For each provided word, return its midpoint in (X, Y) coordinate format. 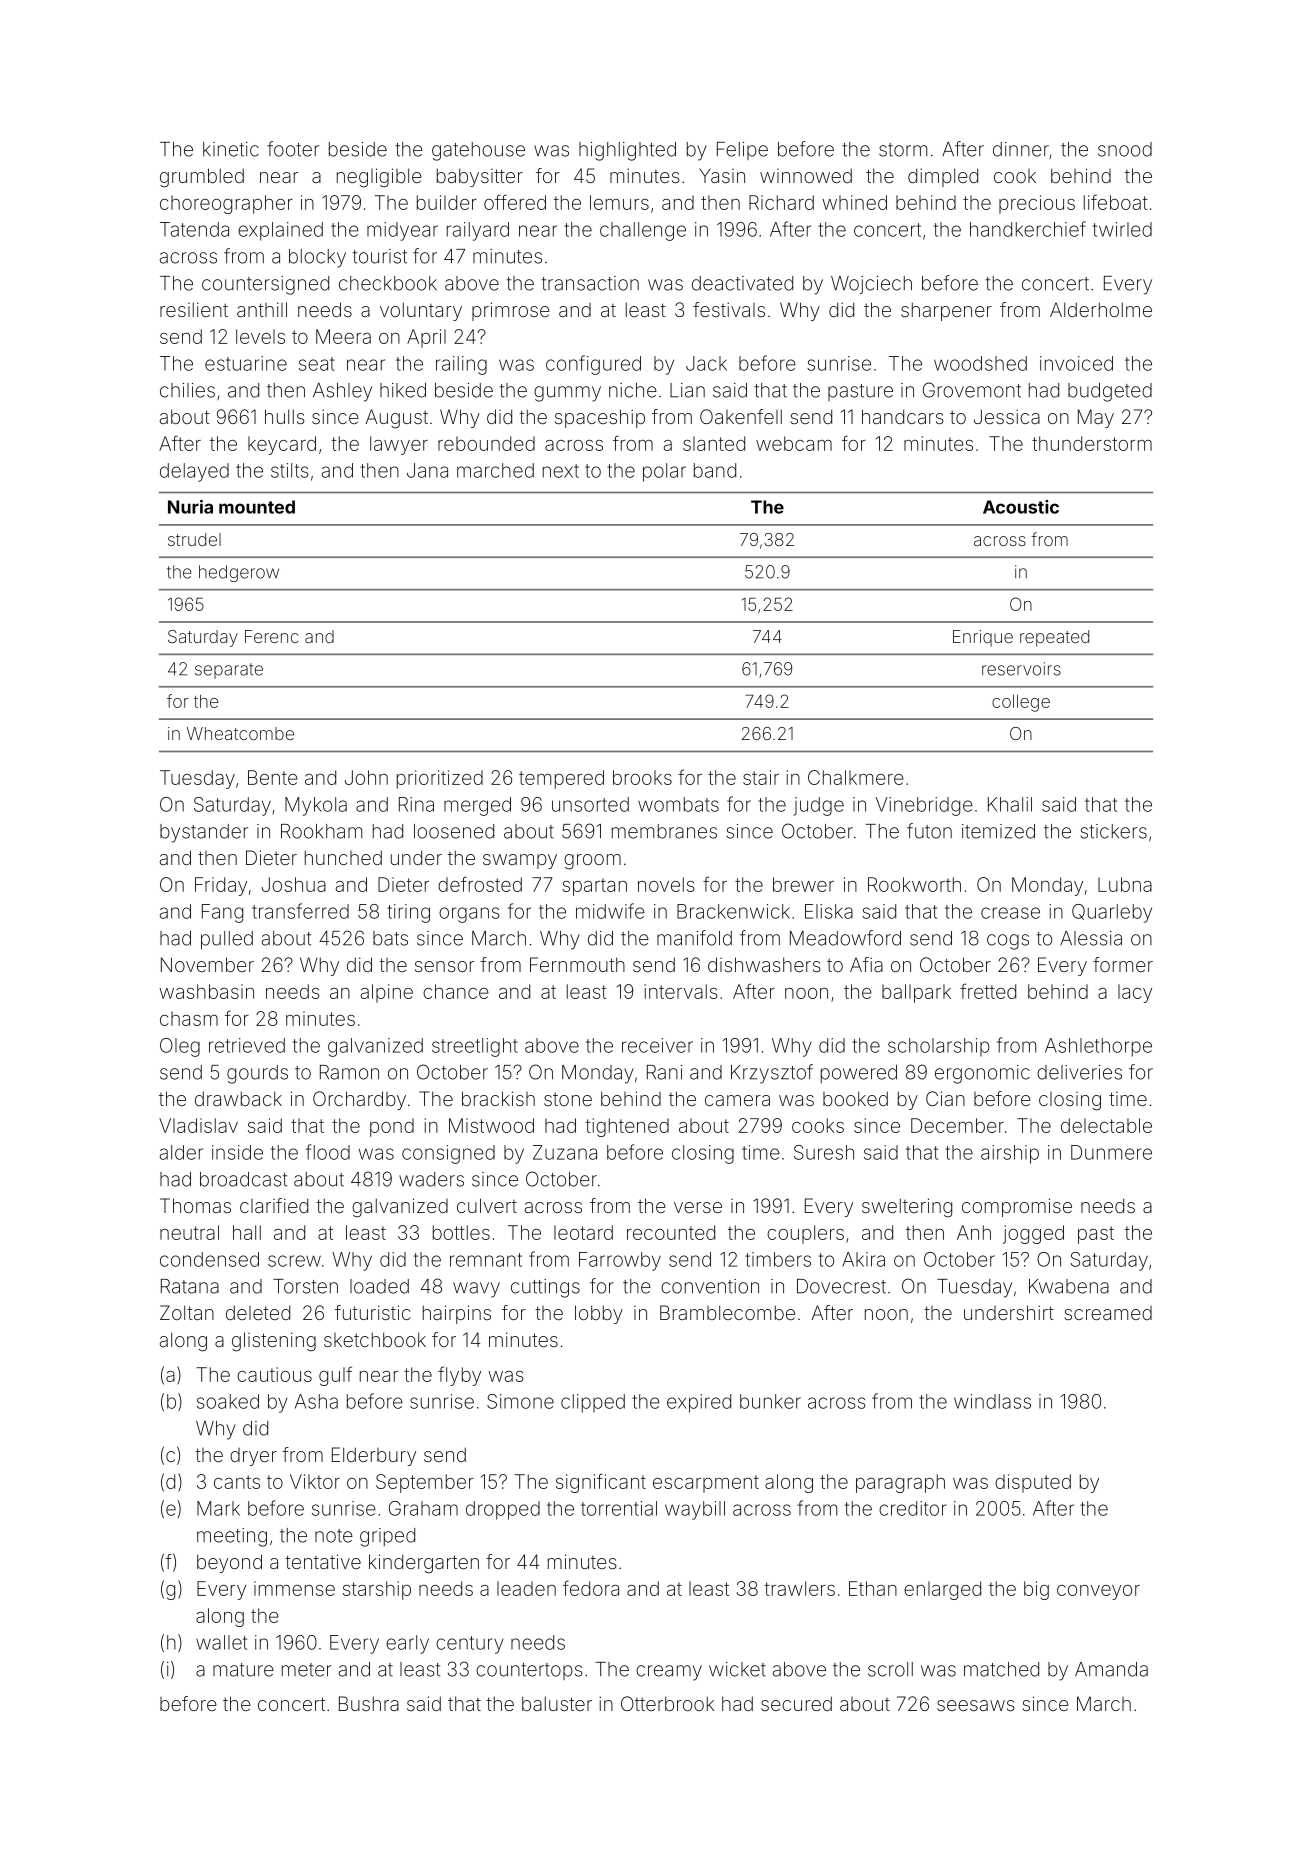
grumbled (202, 178)
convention (710, 1286)
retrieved (247, 1045)
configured (593, 365)
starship (377, 1590)
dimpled (943, 177)
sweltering (907, 1208)
